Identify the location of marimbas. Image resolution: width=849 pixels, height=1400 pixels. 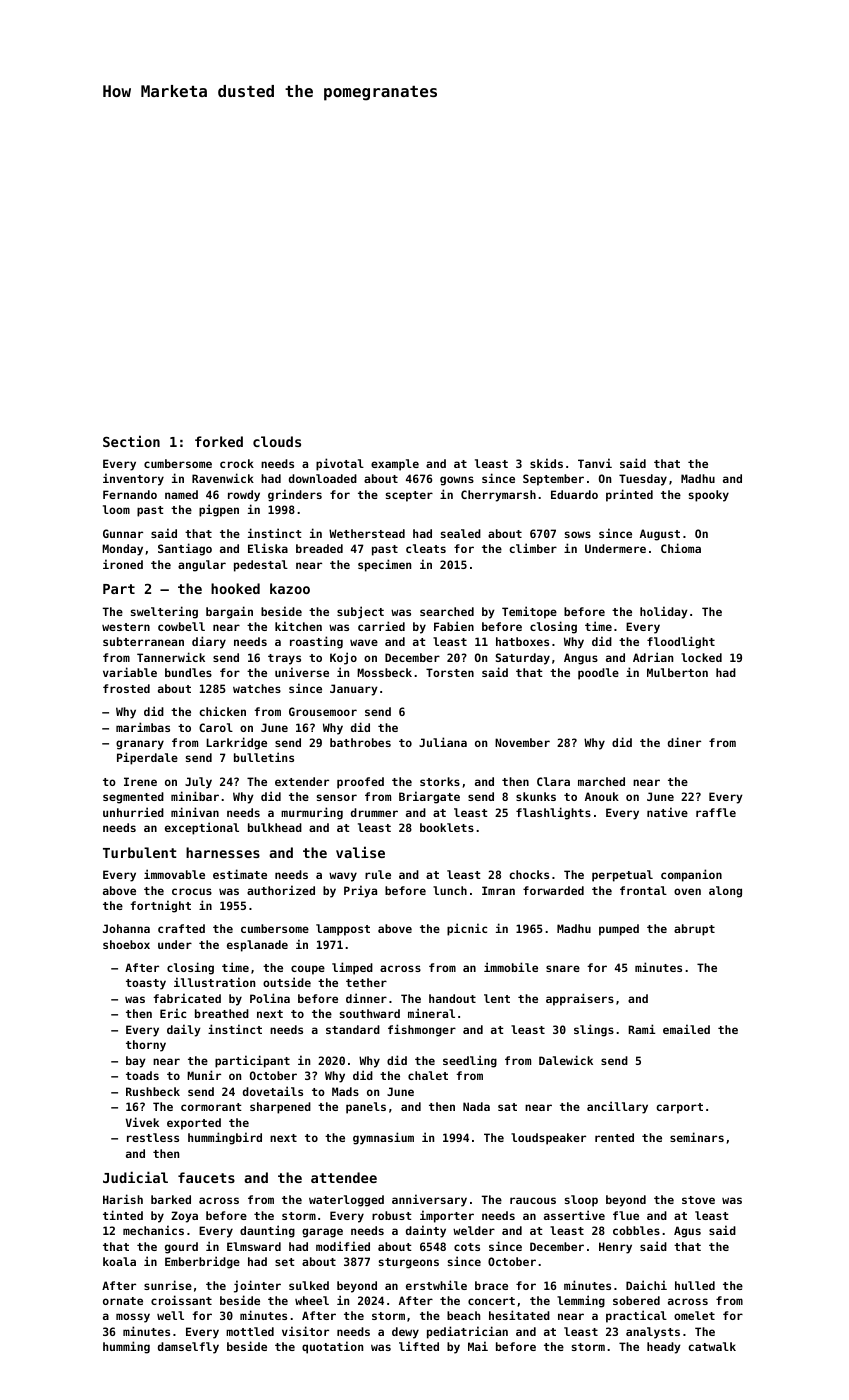
(143, 727).
